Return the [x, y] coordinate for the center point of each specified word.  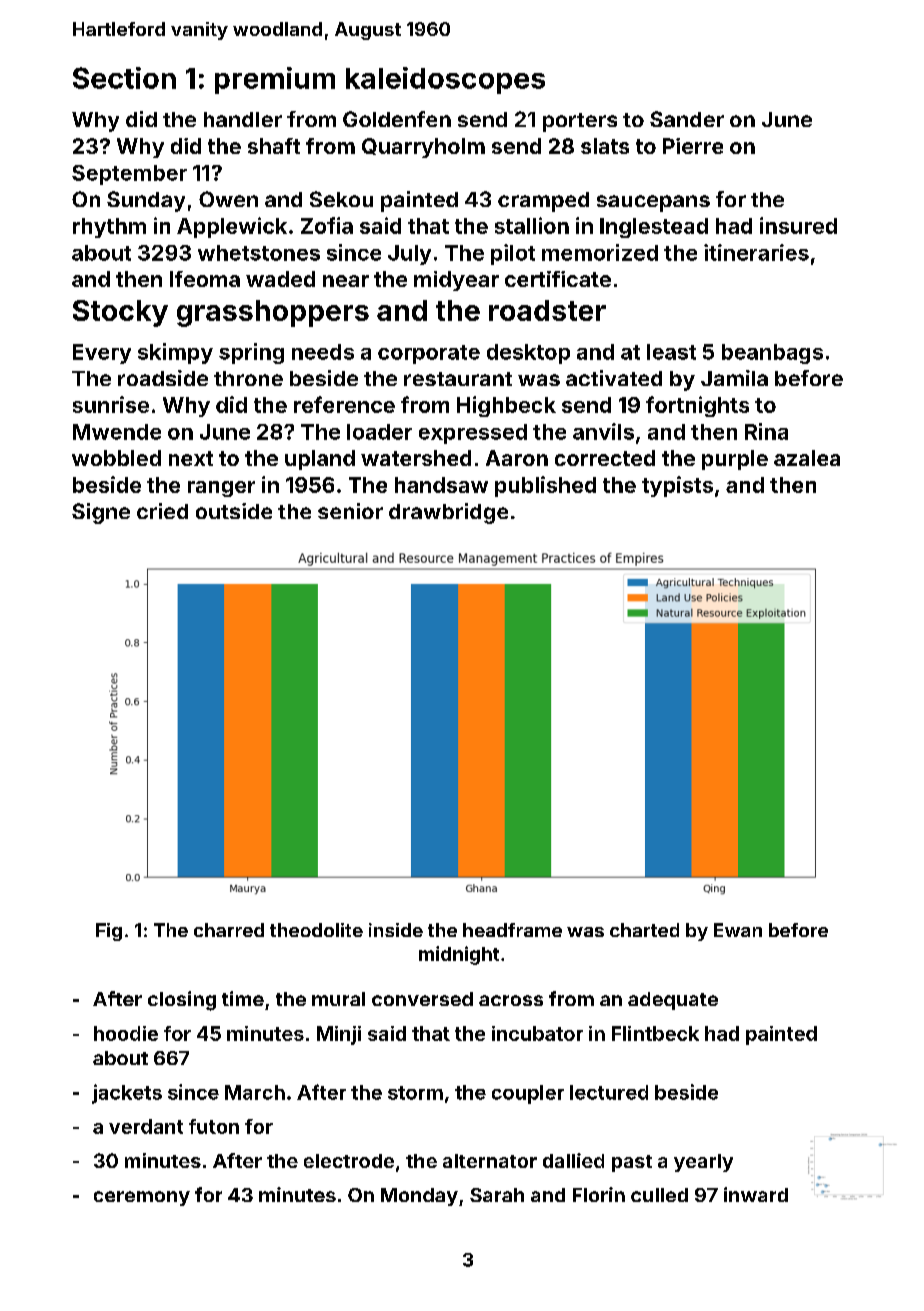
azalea [807, 458]
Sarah [497, 1195]
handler [243, 119]
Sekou [341, 199]
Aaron [517, 458]
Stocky [120, 313]
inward [756, 1194]
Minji [339, 1035]
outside [234, 511]
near [346, 281]
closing [182, 1001]
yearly [703, 1163]
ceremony [142, 1198]
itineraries [756, 252]
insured [798, 225]
